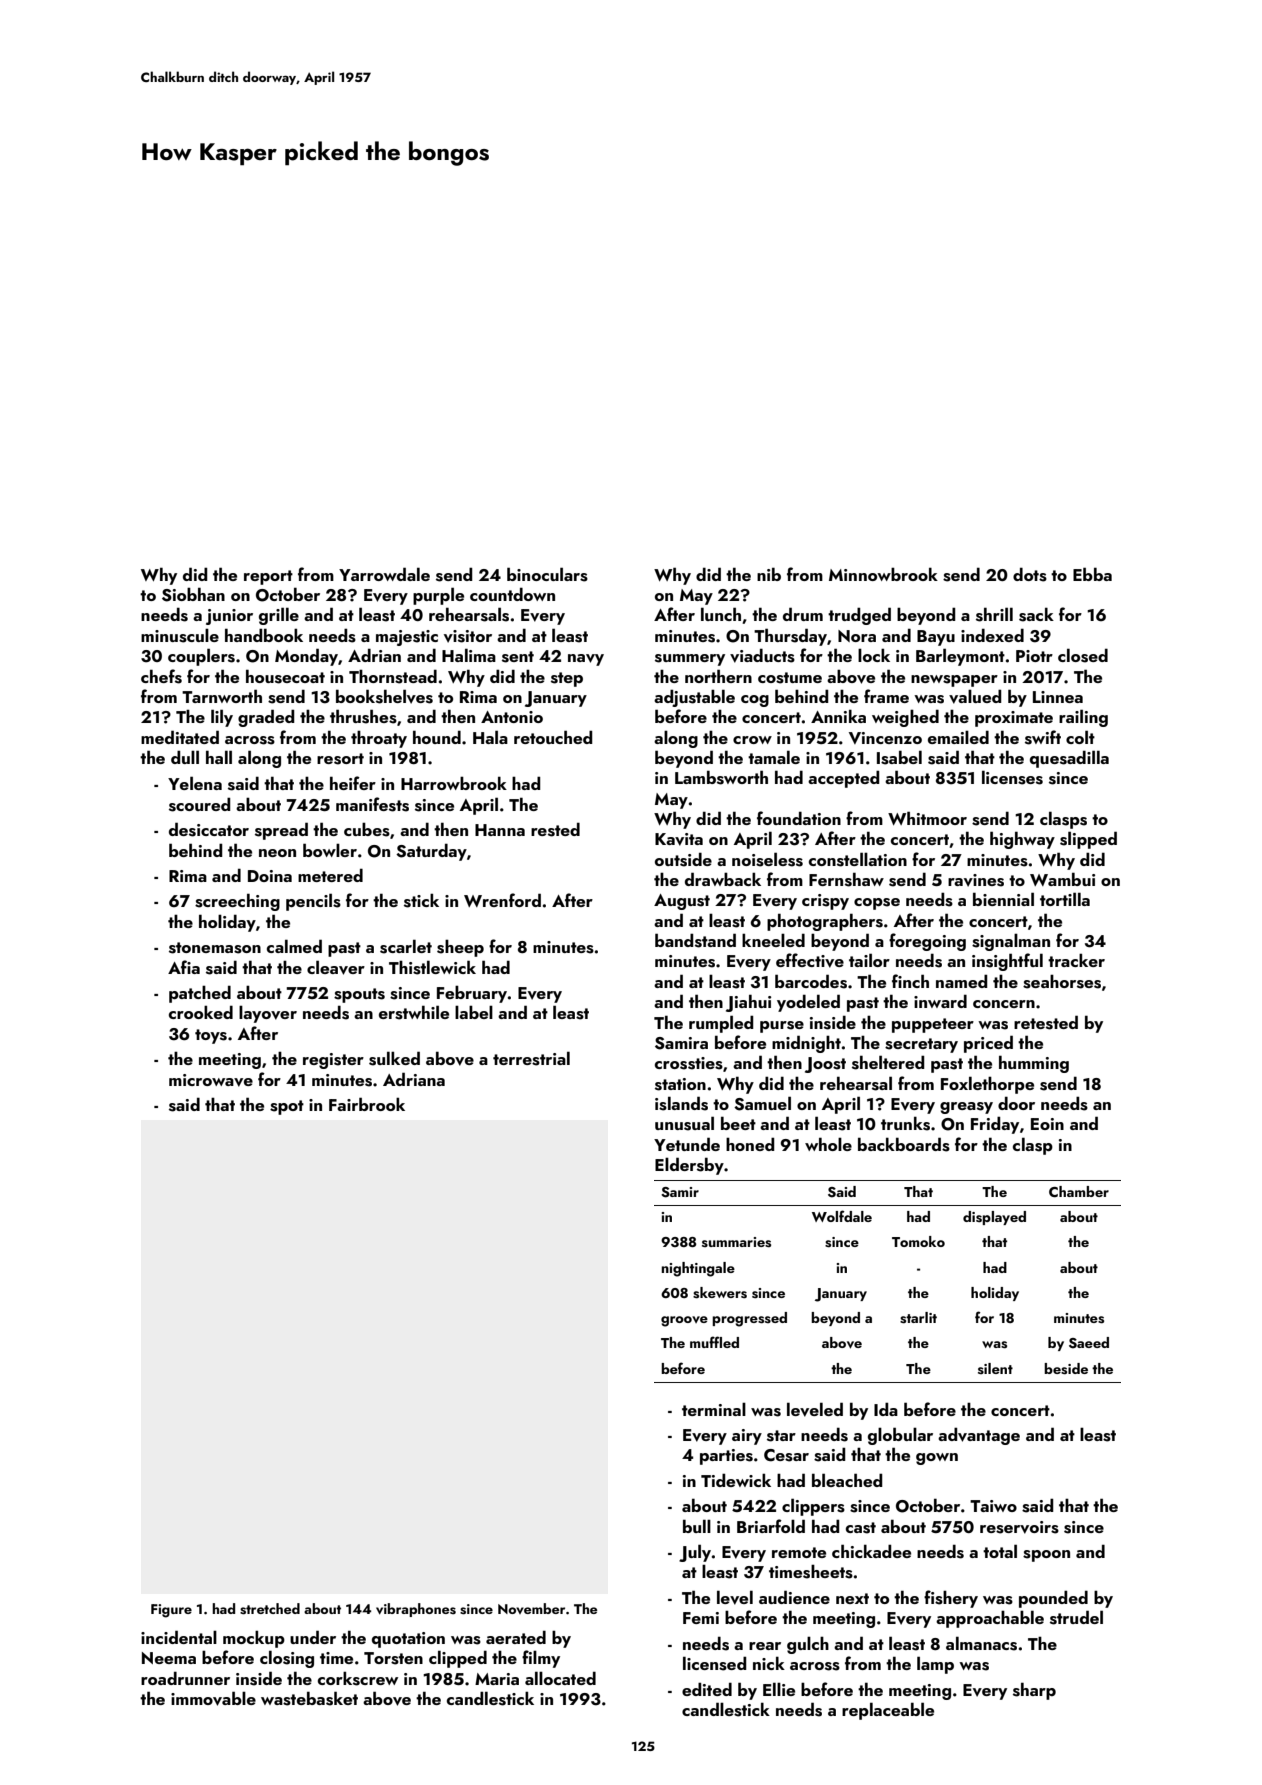  Describe the element at coordinates (287, 1107) in the screenshot. I see `spot` at that location.
